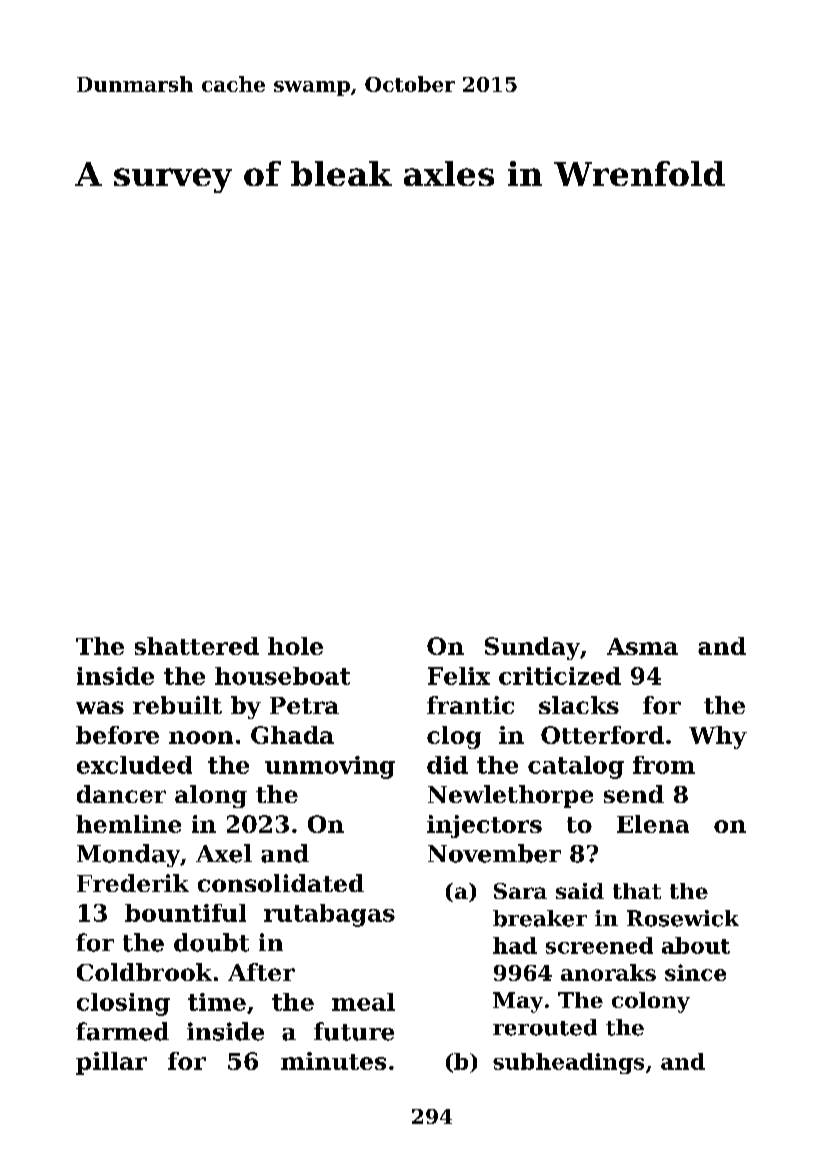 Image resolution: width=822 pixels, height=1167 pixels. I want to click on hole, so click(295, 646).
